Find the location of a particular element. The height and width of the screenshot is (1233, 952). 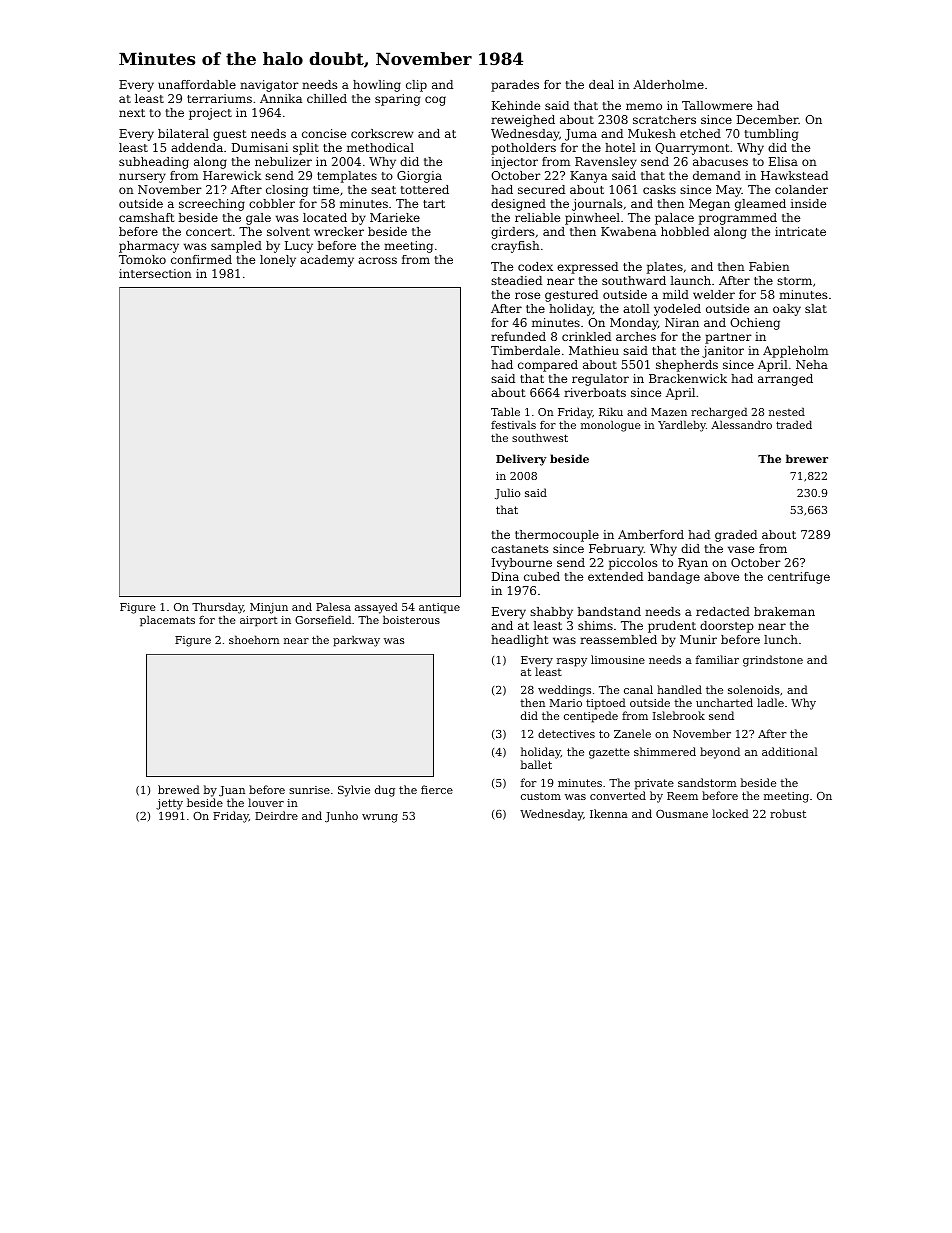

centipede is located at coordinates (591, 717).
